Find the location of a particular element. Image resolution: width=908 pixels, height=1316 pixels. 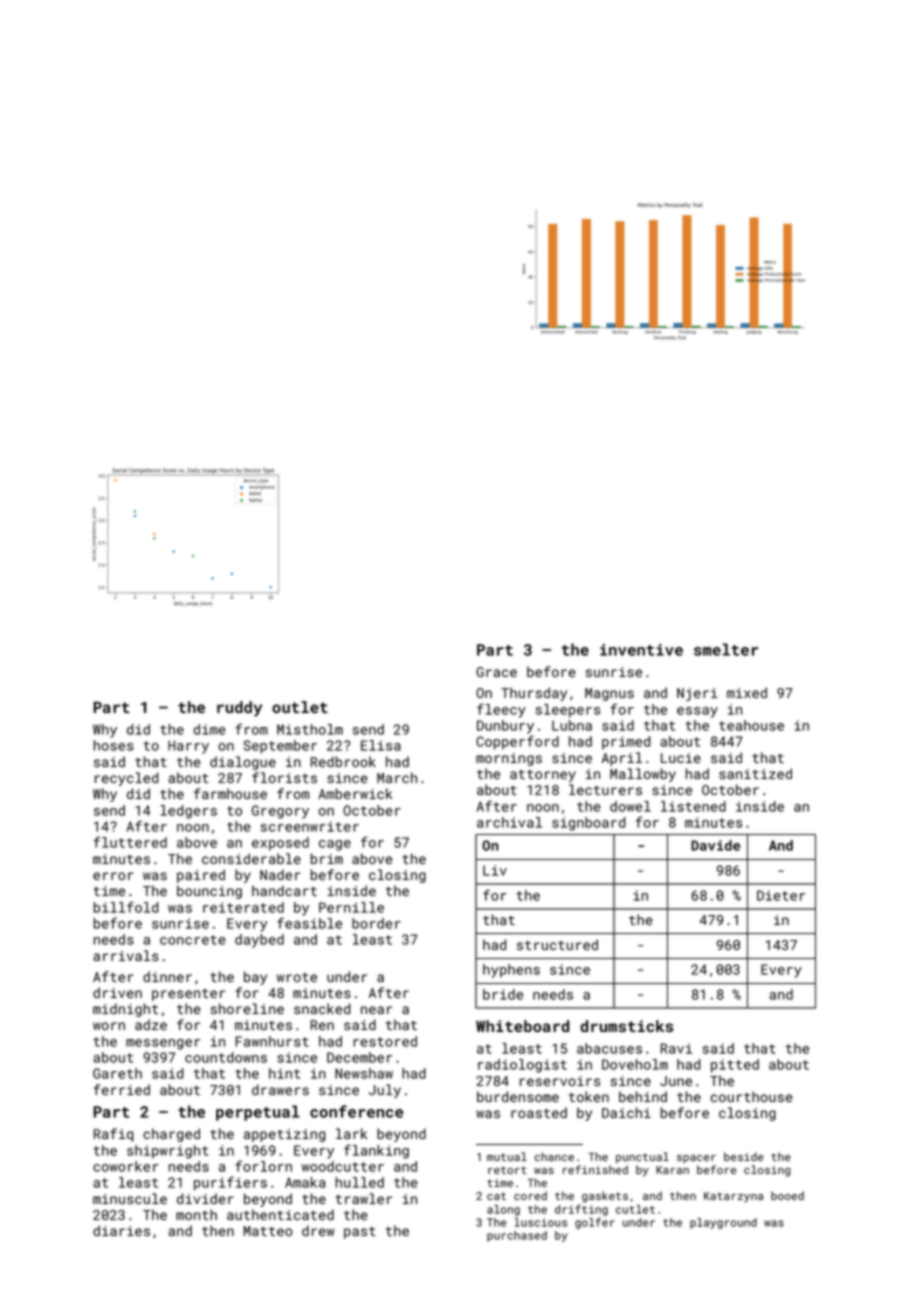

border is located at coordinates (376, 923).
